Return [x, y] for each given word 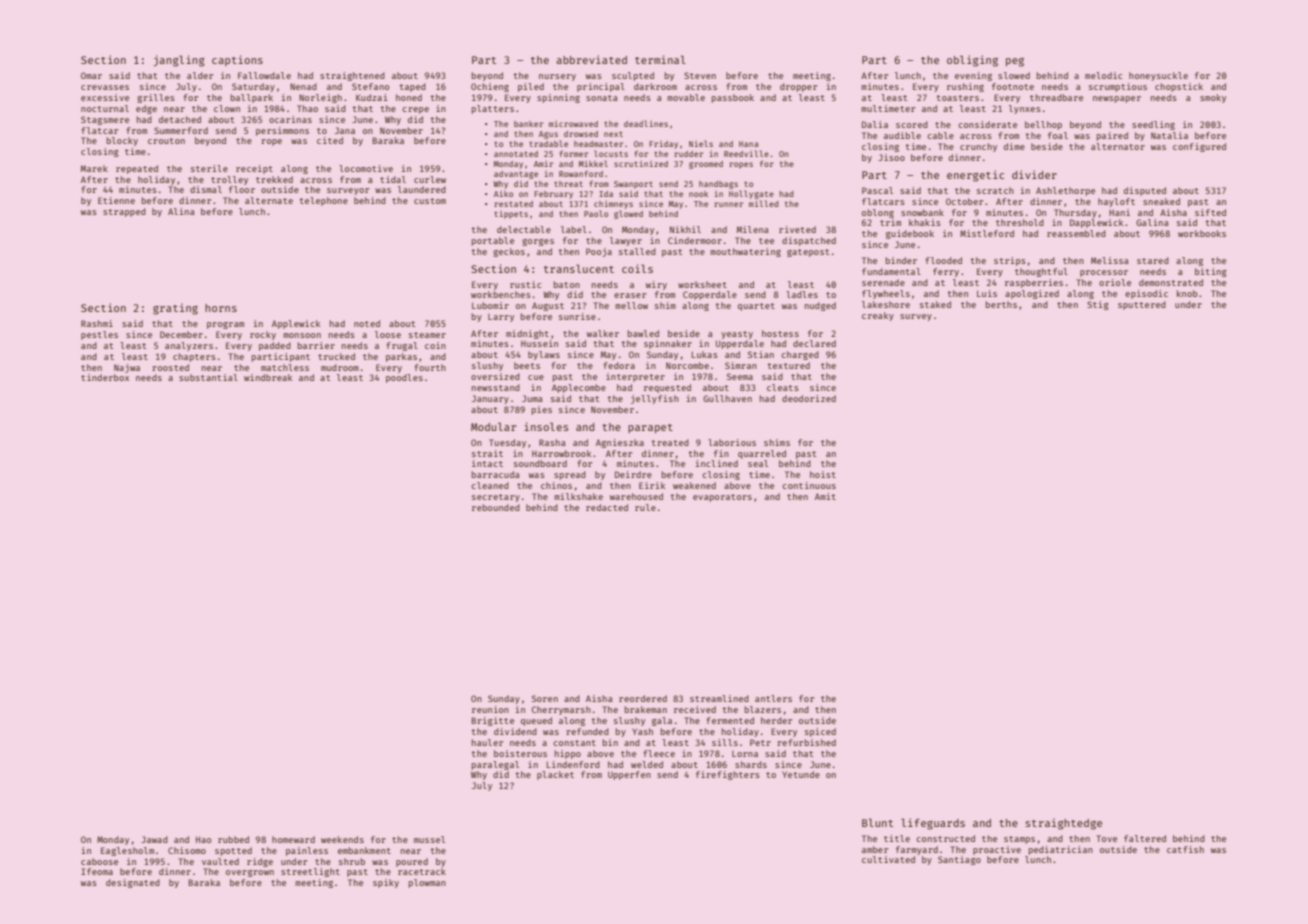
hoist [823, 474]
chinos [556, 485]
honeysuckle [1158, 76]
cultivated [888, 859]
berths [1001, 304]
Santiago [959, 860]
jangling [179, 61]
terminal [660, 59]
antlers [773, 698]
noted [367, 323]
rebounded [496, 507]
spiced [820, 732]
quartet [756, 307]
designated [133, 883]
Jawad [154, 839]
